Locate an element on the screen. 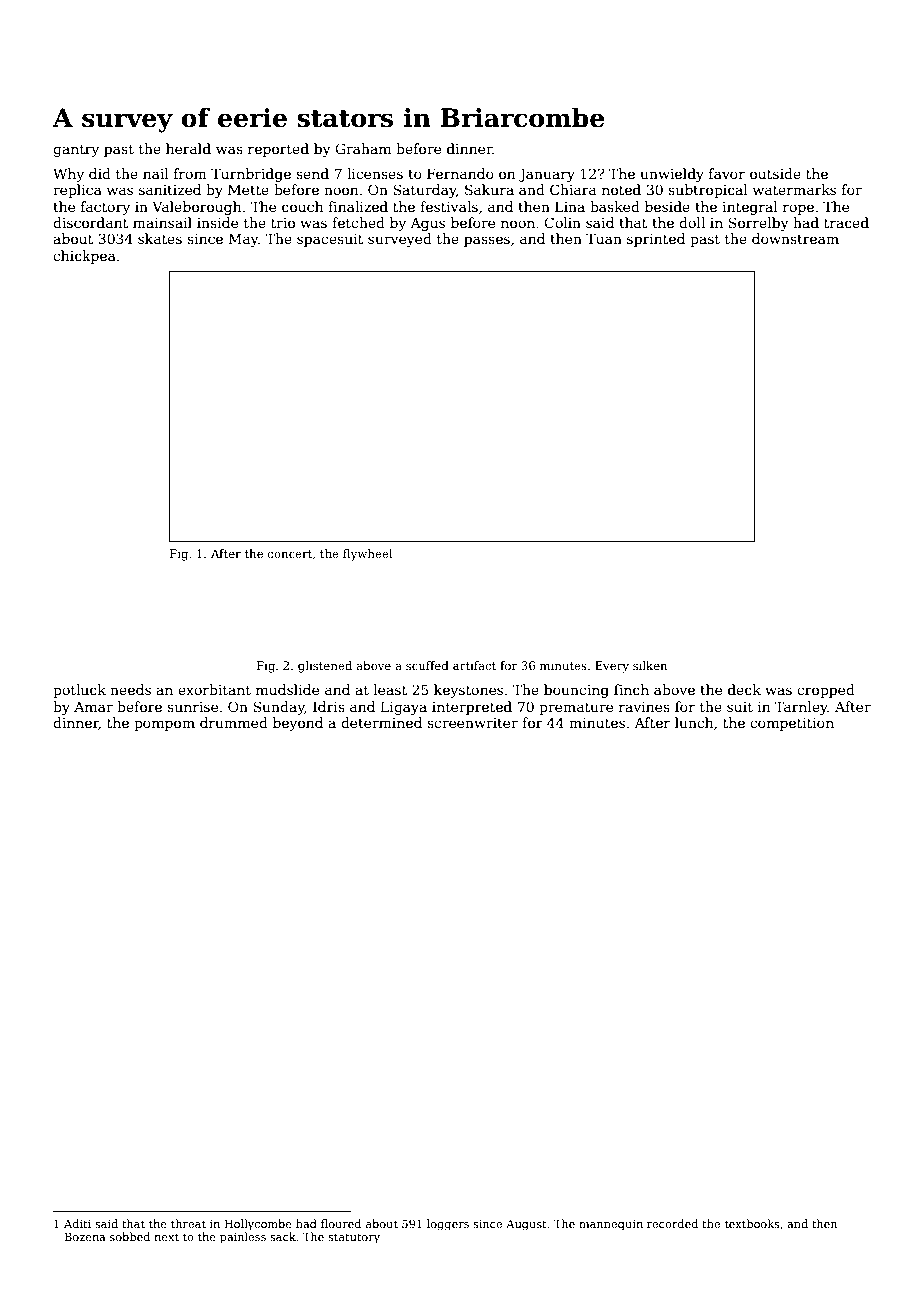 The image size is (924, 1308). lunch is located at coordinates (694, 722).
